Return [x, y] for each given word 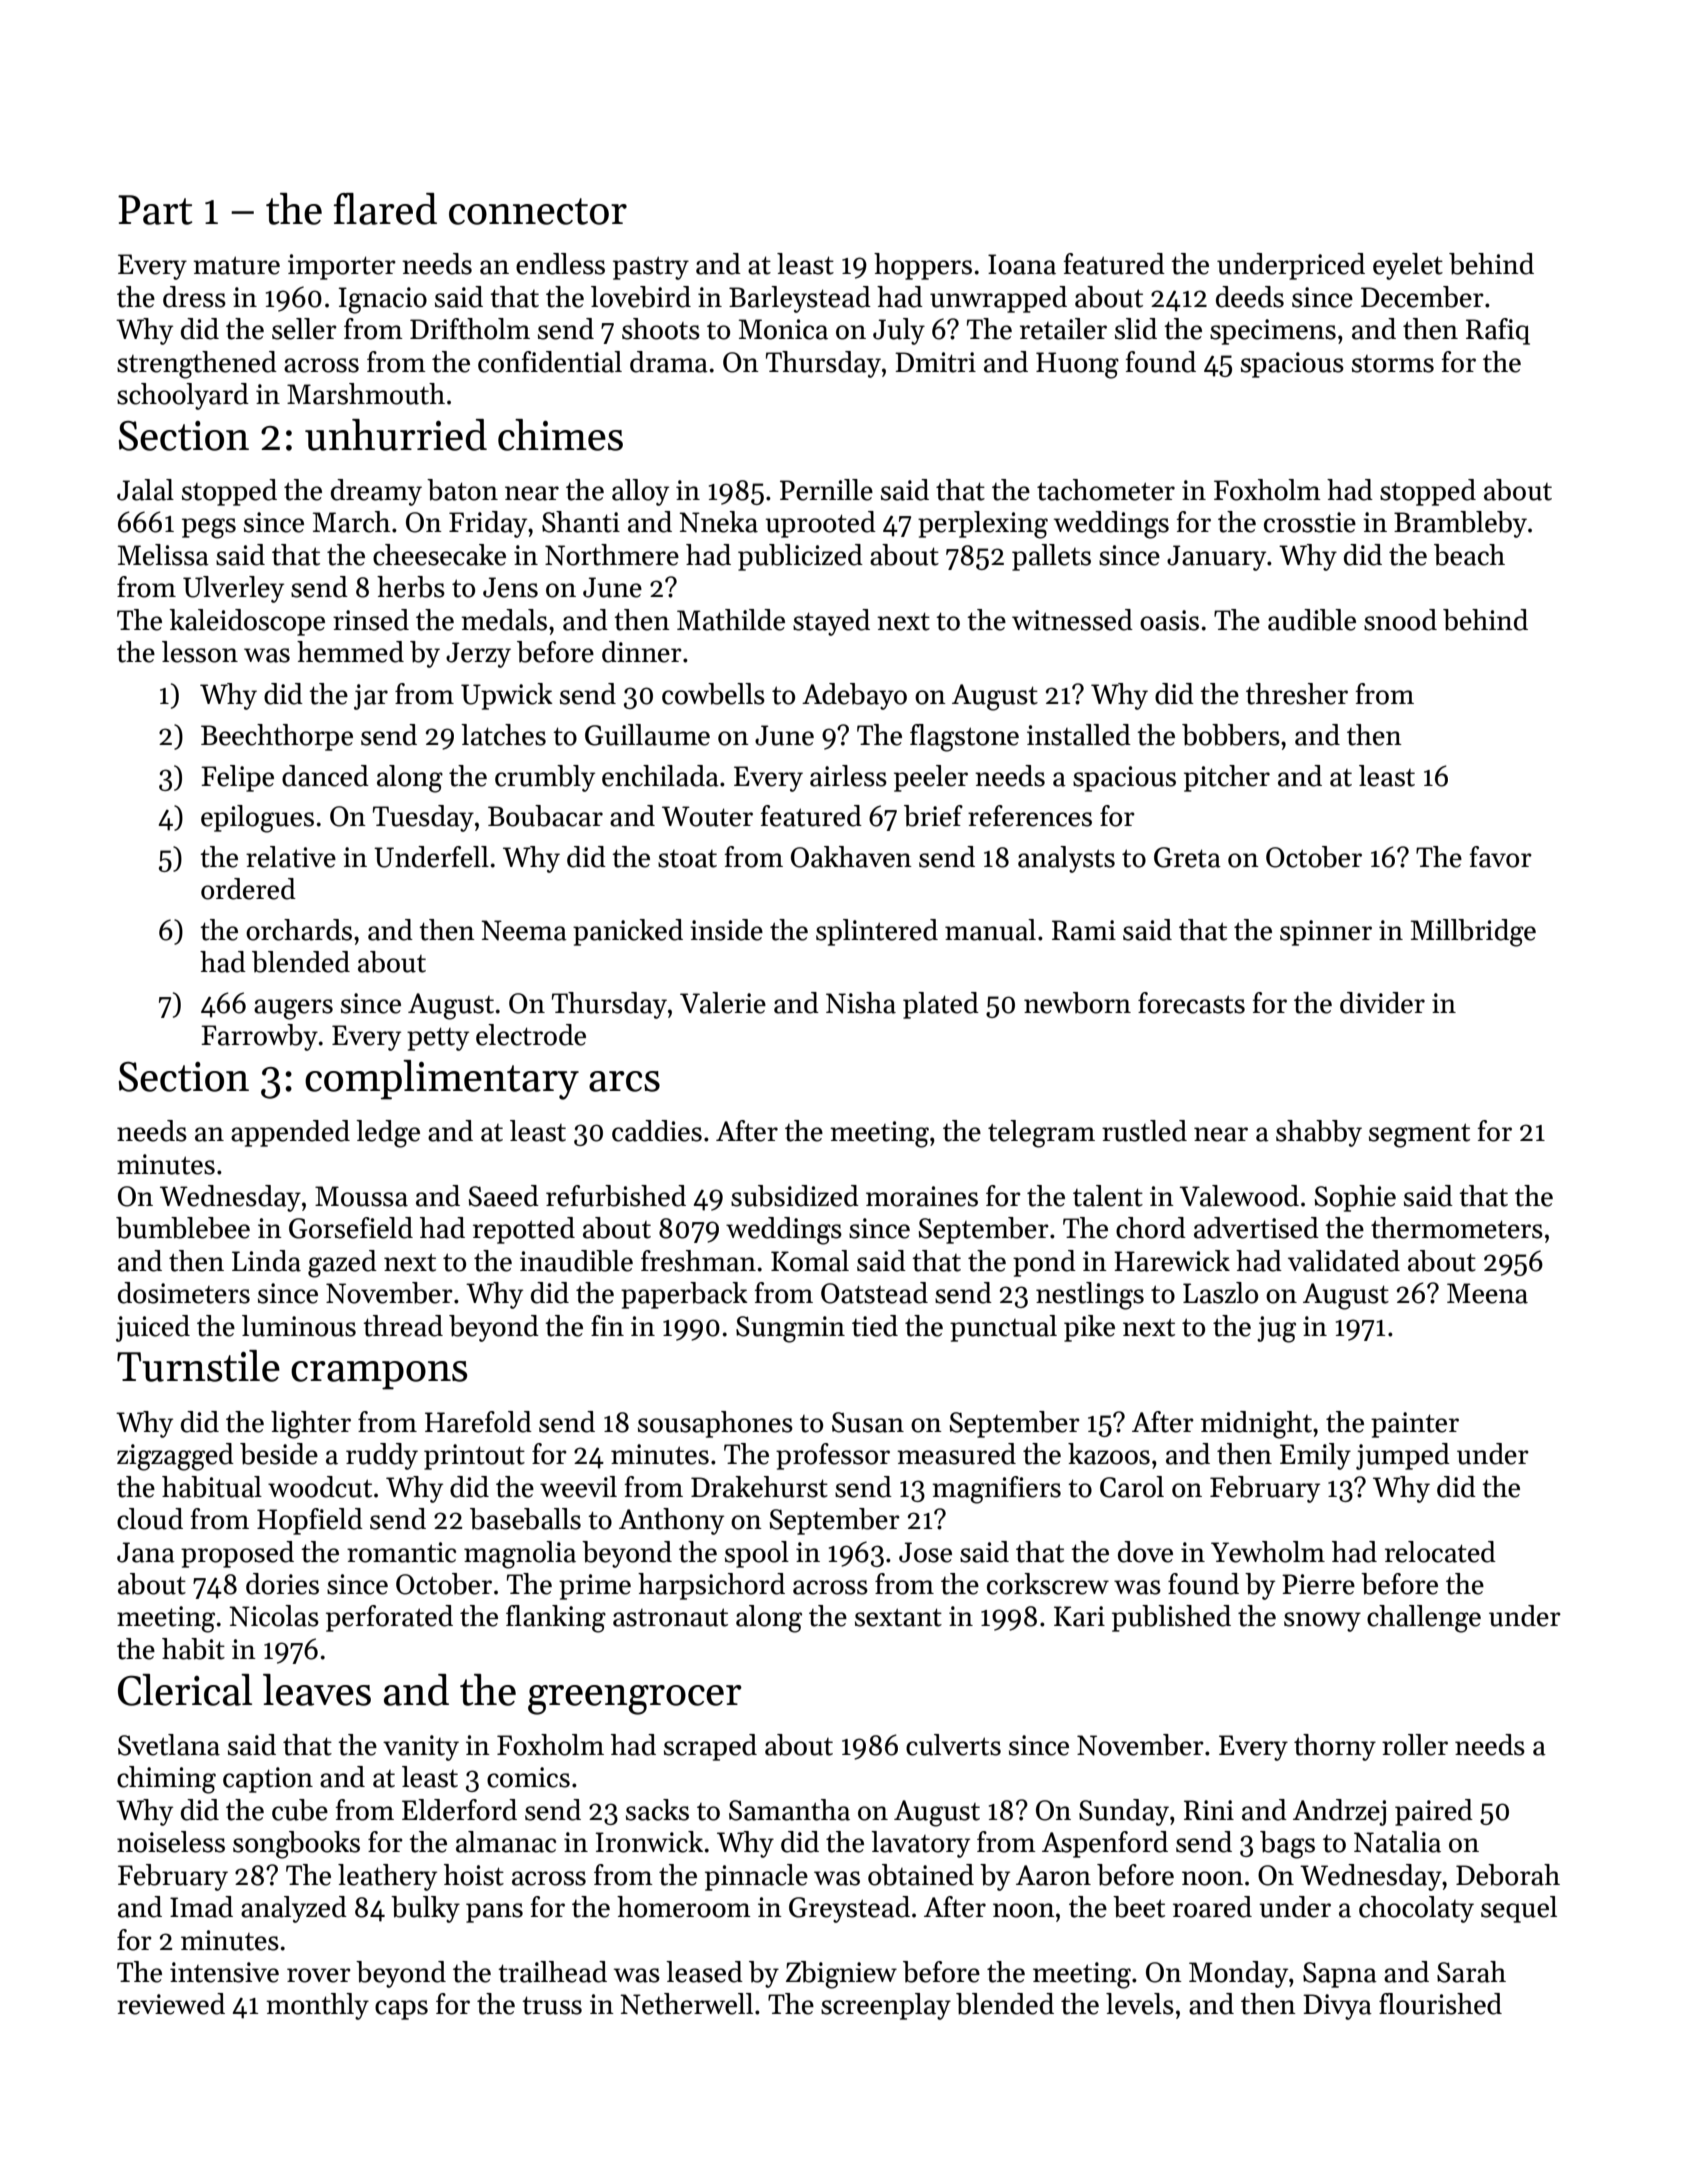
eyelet [1408, 266]
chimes [560, 435]
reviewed [171, 2004]
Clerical [185, 1690]
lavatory [920, 1844]
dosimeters [184, 1293]
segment [1419, 1135]
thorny [1335, 1747]
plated [941, 1005]
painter [1415, 1425]
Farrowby [259, 1037]
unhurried [396, 435]
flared [385, 209]
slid [1136, 329]
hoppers [923, 266]
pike [1089, 1328]
